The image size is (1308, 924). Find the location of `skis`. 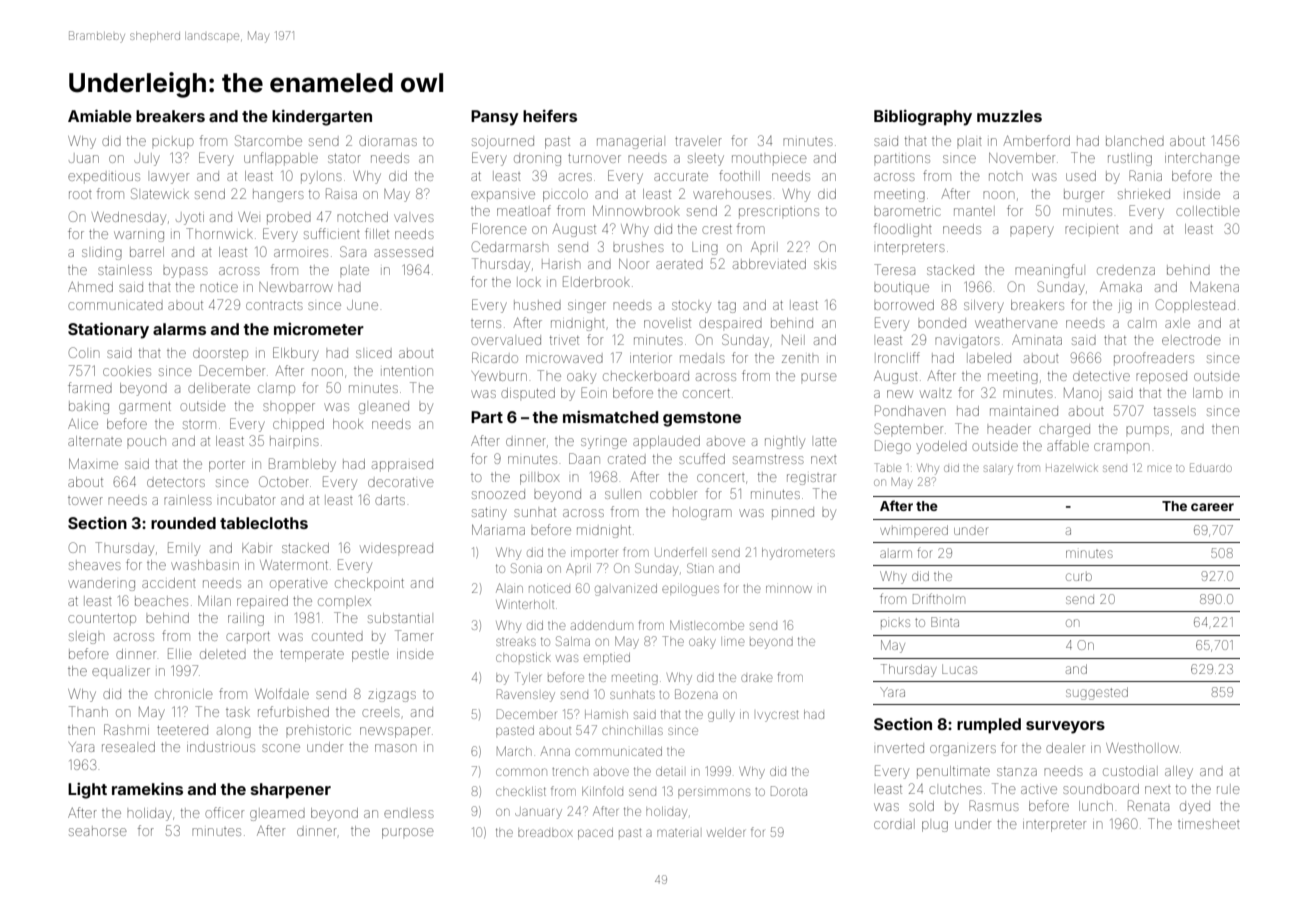

skis is located at coordinates (825, 264).
